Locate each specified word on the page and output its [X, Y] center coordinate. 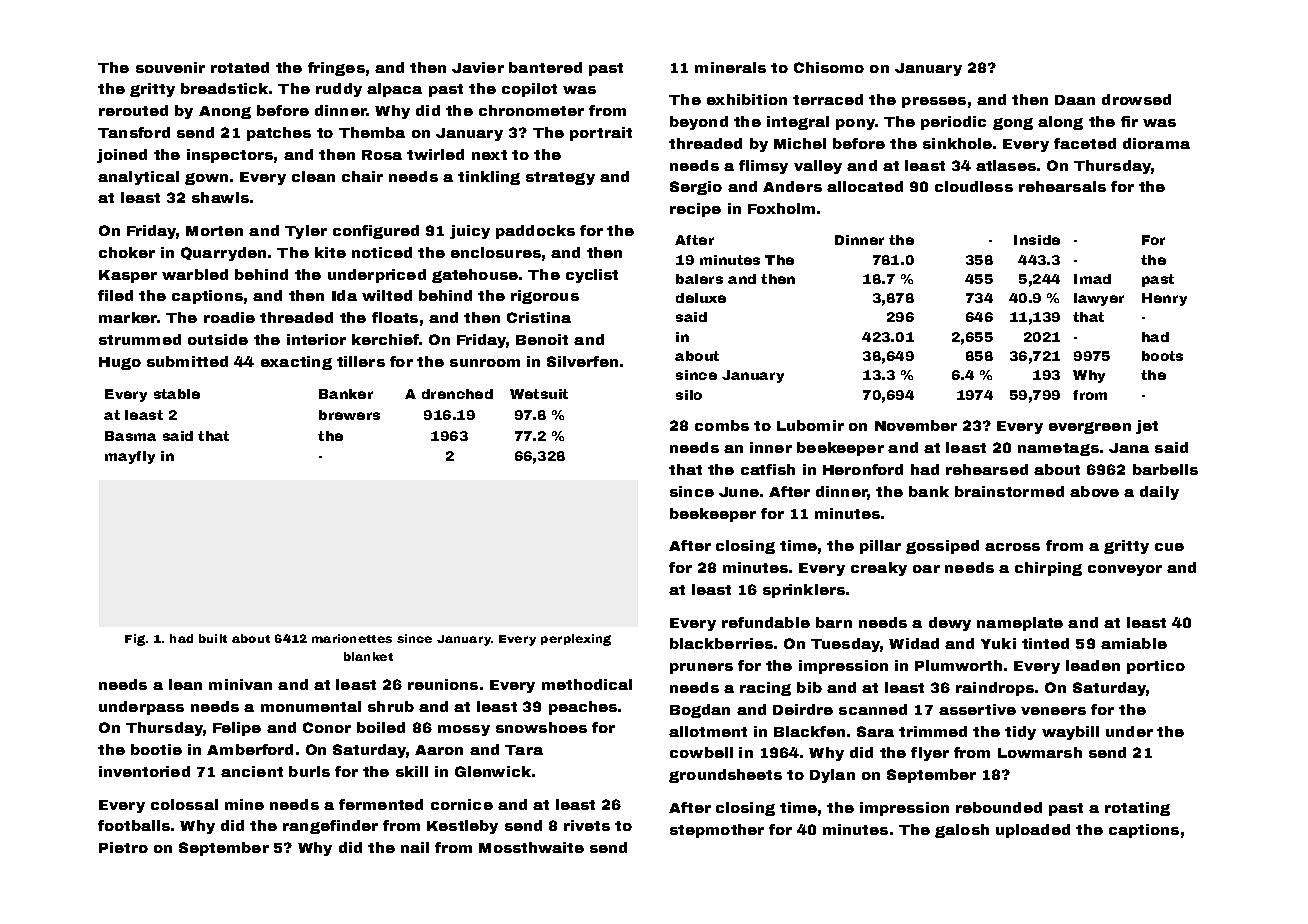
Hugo [120, 363]
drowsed [1136, 99]
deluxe [701, 298]
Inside [1037, 240]
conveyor [1125, 570]
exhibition [747, 99]
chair [362, 176]
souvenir [170, 67]
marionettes [352, 638]
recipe [695, 210]
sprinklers [804, 591]
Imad [1092, 279]
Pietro [123, 847]
